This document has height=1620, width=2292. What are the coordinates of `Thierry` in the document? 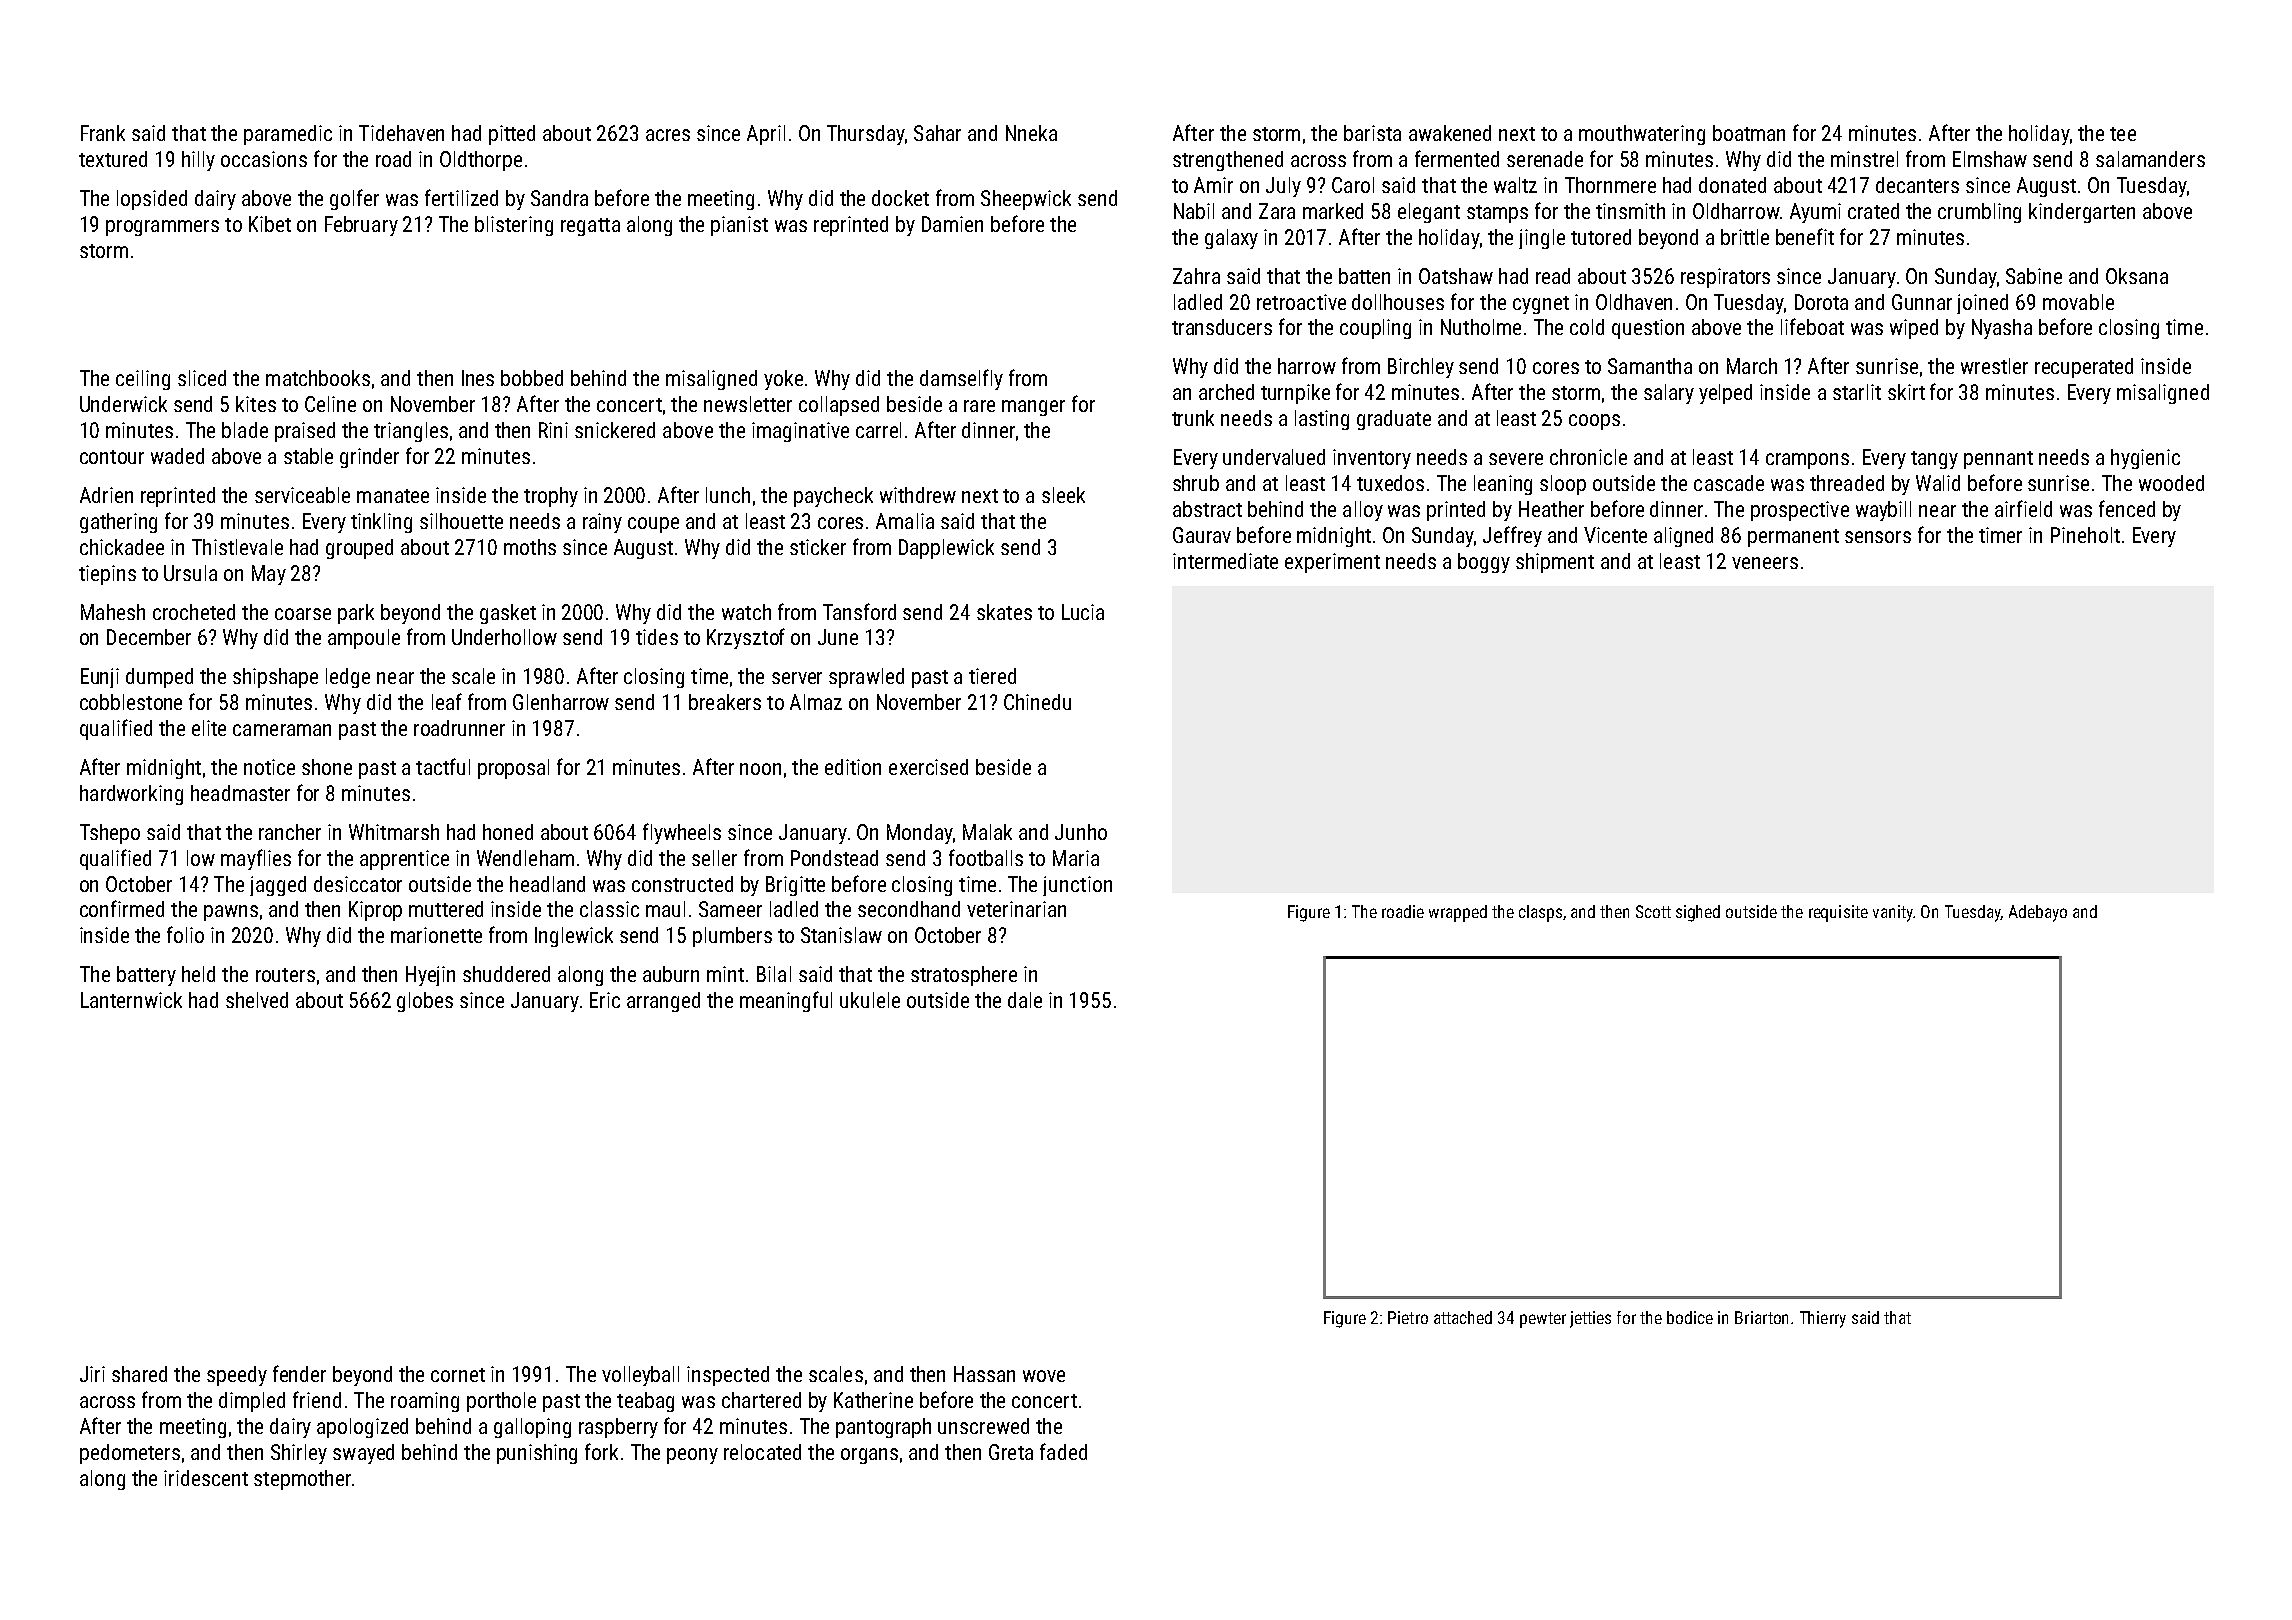 It's located at (1823, 1319).
